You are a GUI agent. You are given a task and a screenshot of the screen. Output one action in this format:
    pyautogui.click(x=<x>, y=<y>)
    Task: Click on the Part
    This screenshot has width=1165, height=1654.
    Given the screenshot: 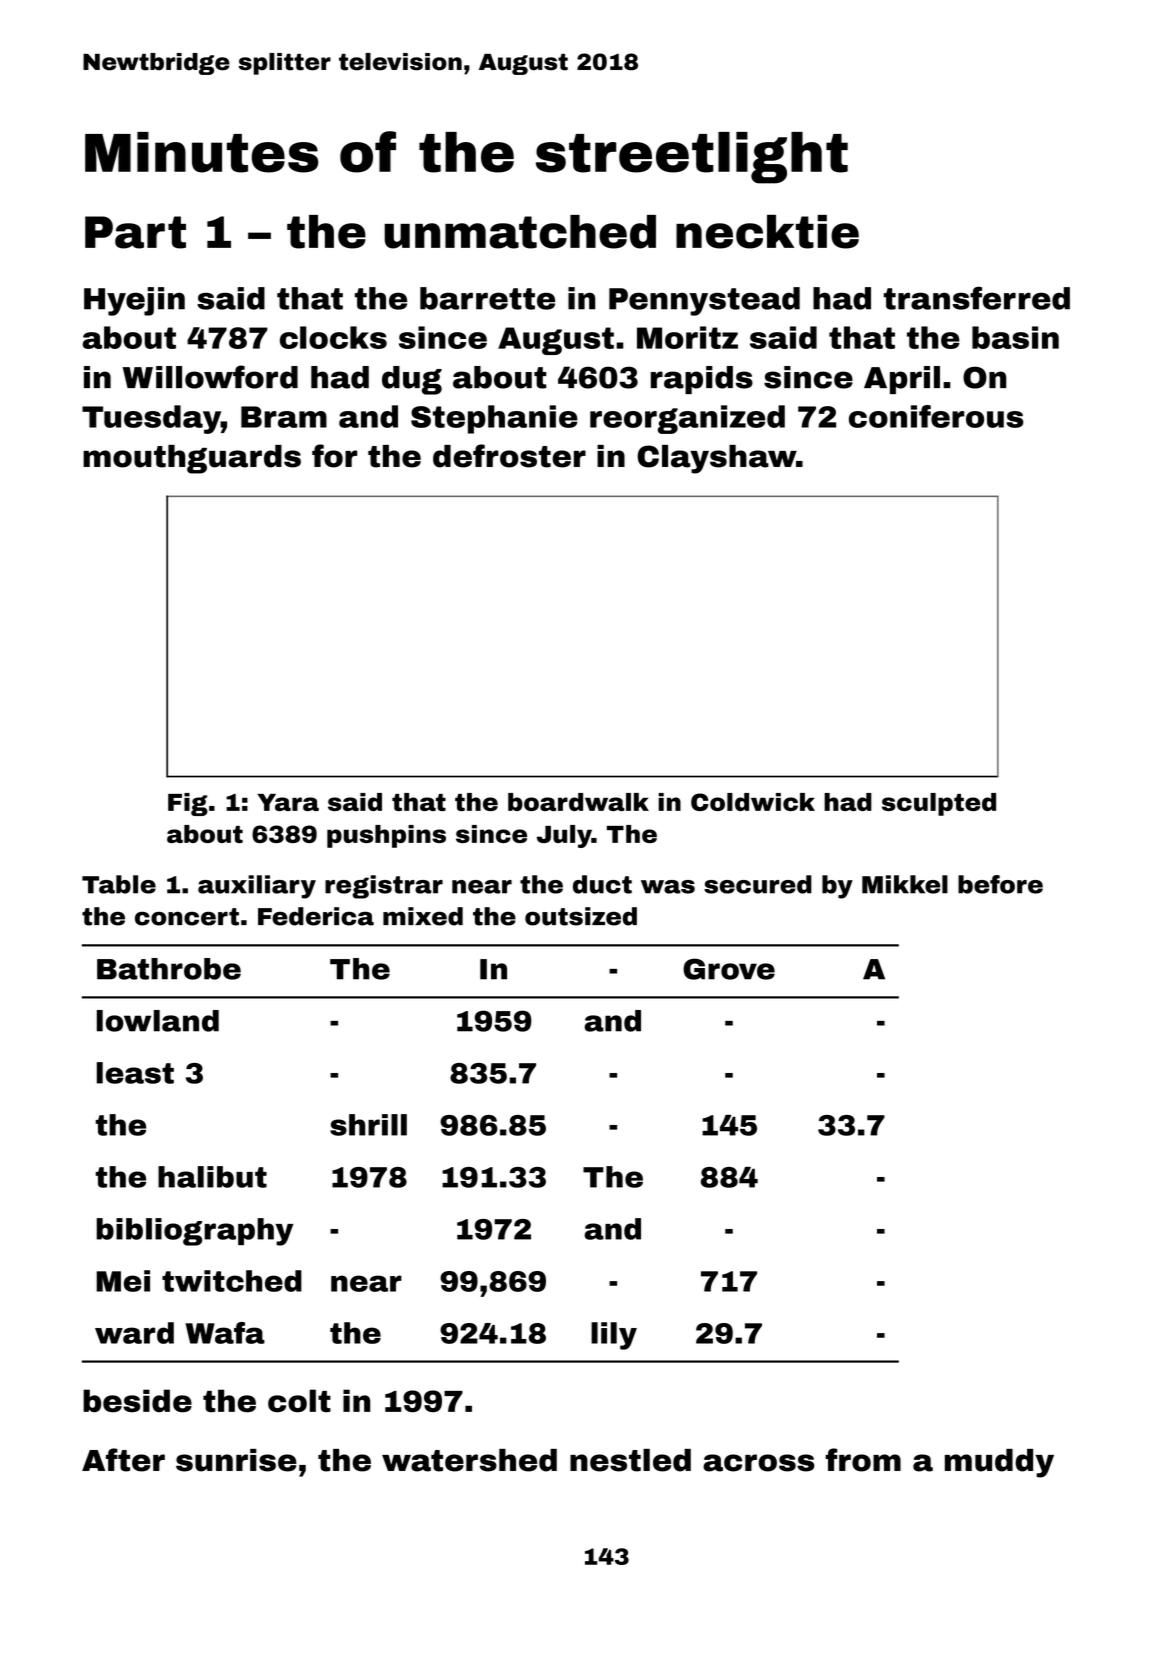 What is the action you would take?
    pyautogui.click(x=135, y=232)
